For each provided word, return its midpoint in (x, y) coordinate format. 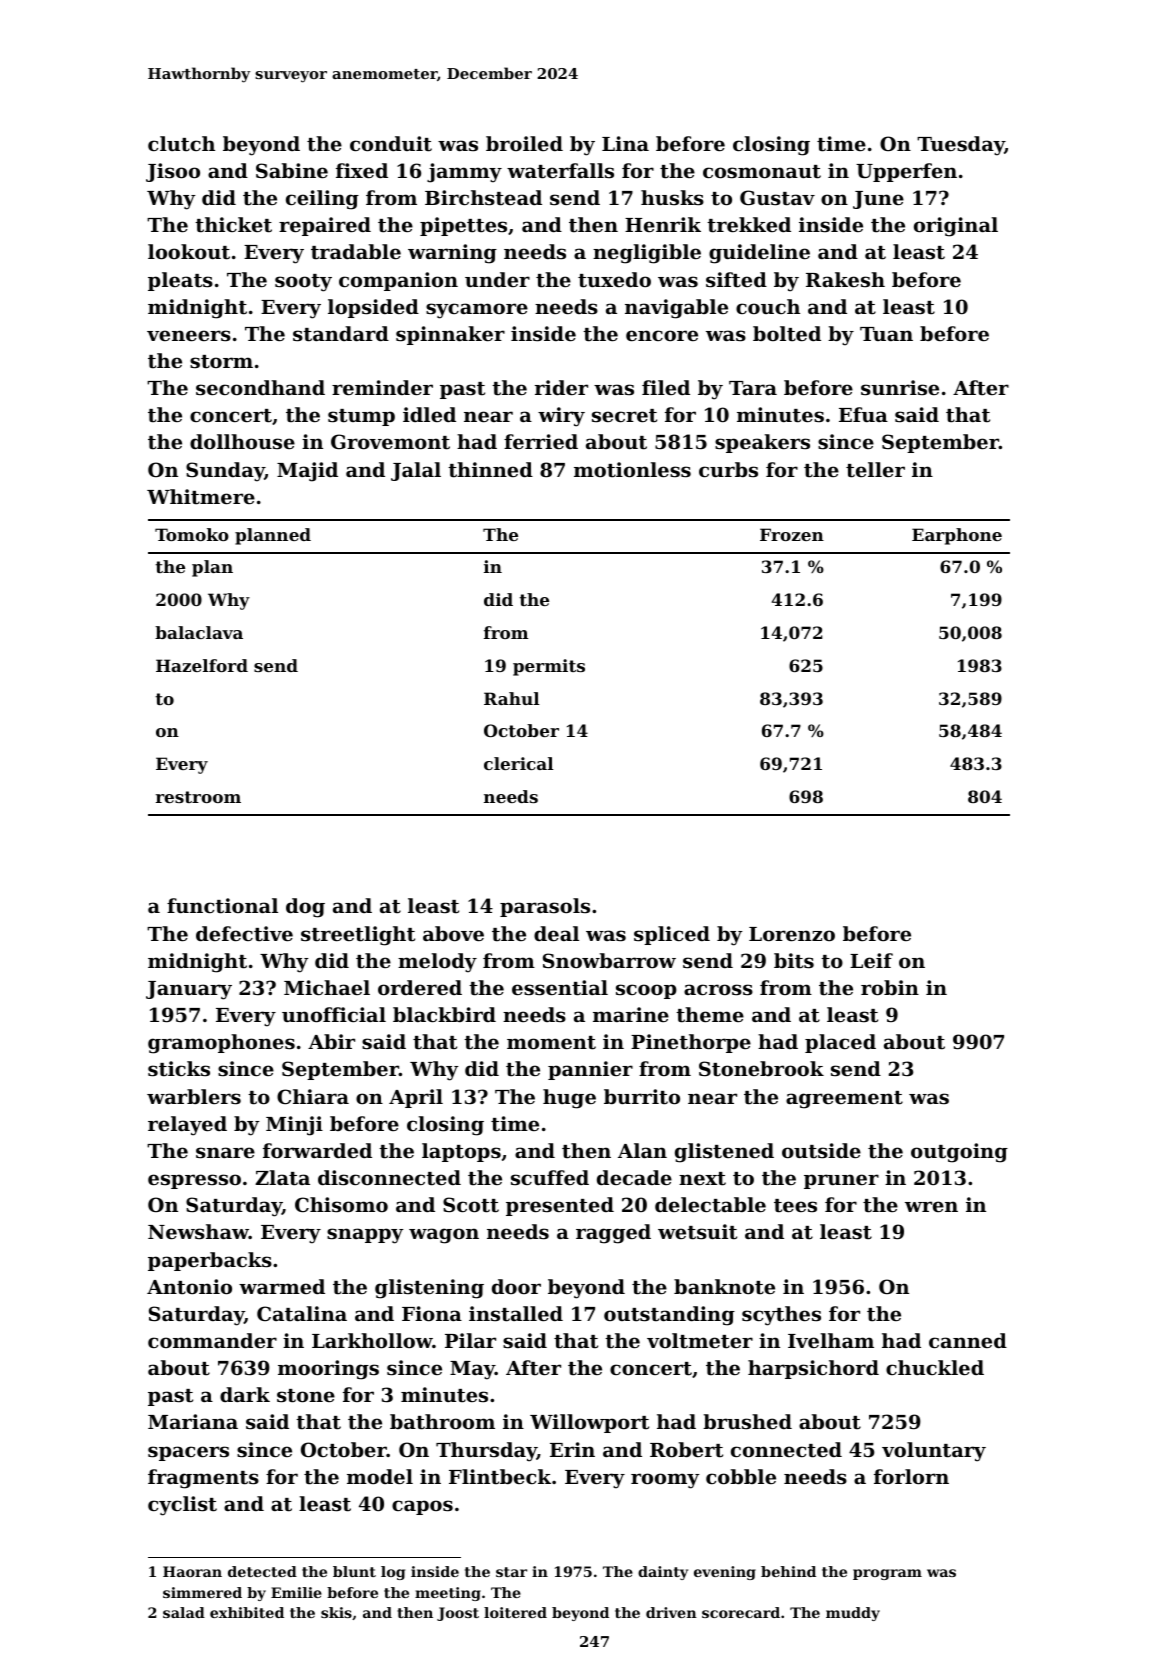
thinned (490, 470)
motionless (632, 470)
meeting (448, 1594)
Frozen (792, 534)
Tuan (886, 334)
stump (361, 417)
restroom (198, 797)
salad (184, 1612)
